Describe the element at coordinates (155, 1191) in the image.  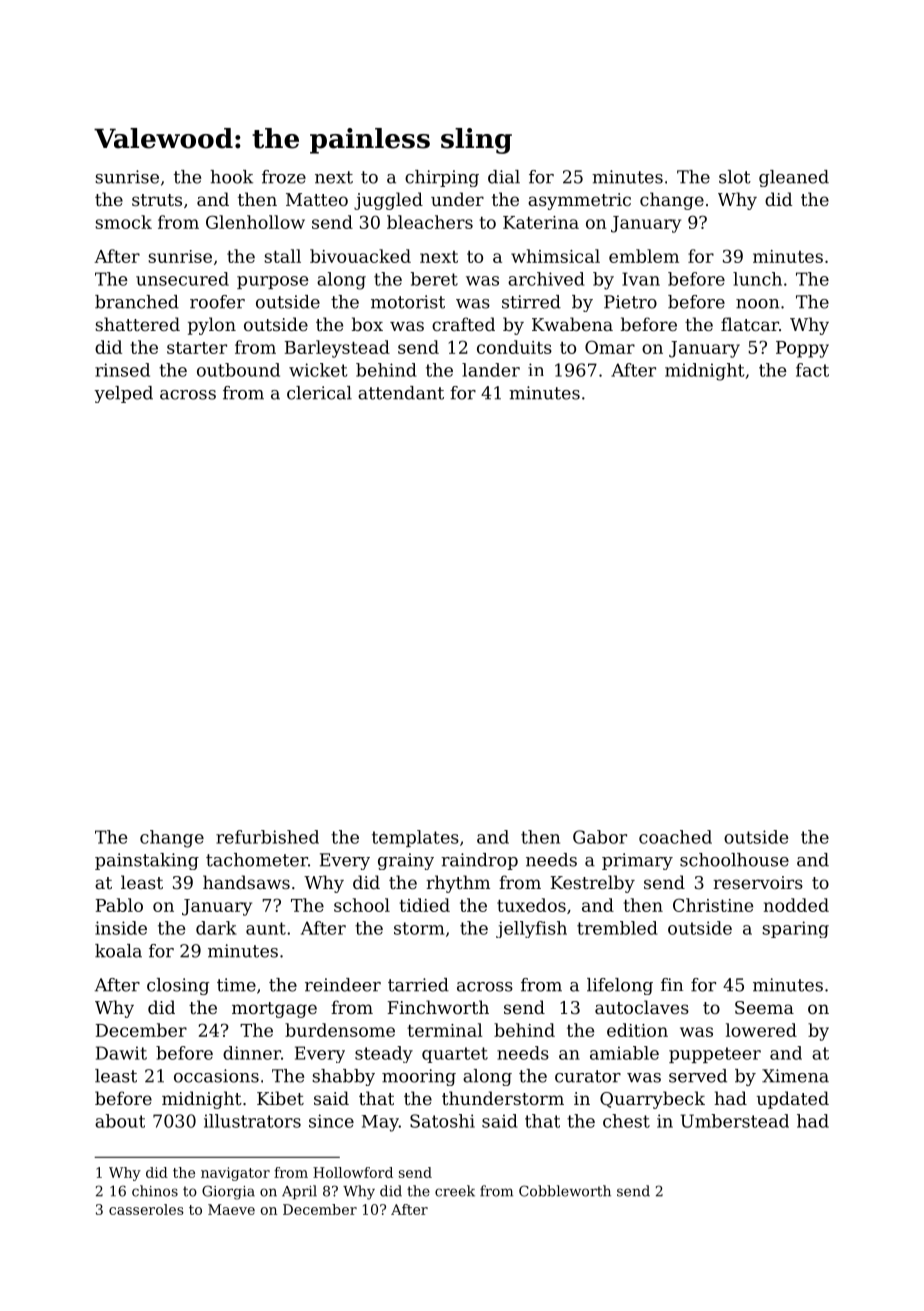
I see `chinos` at that location.
